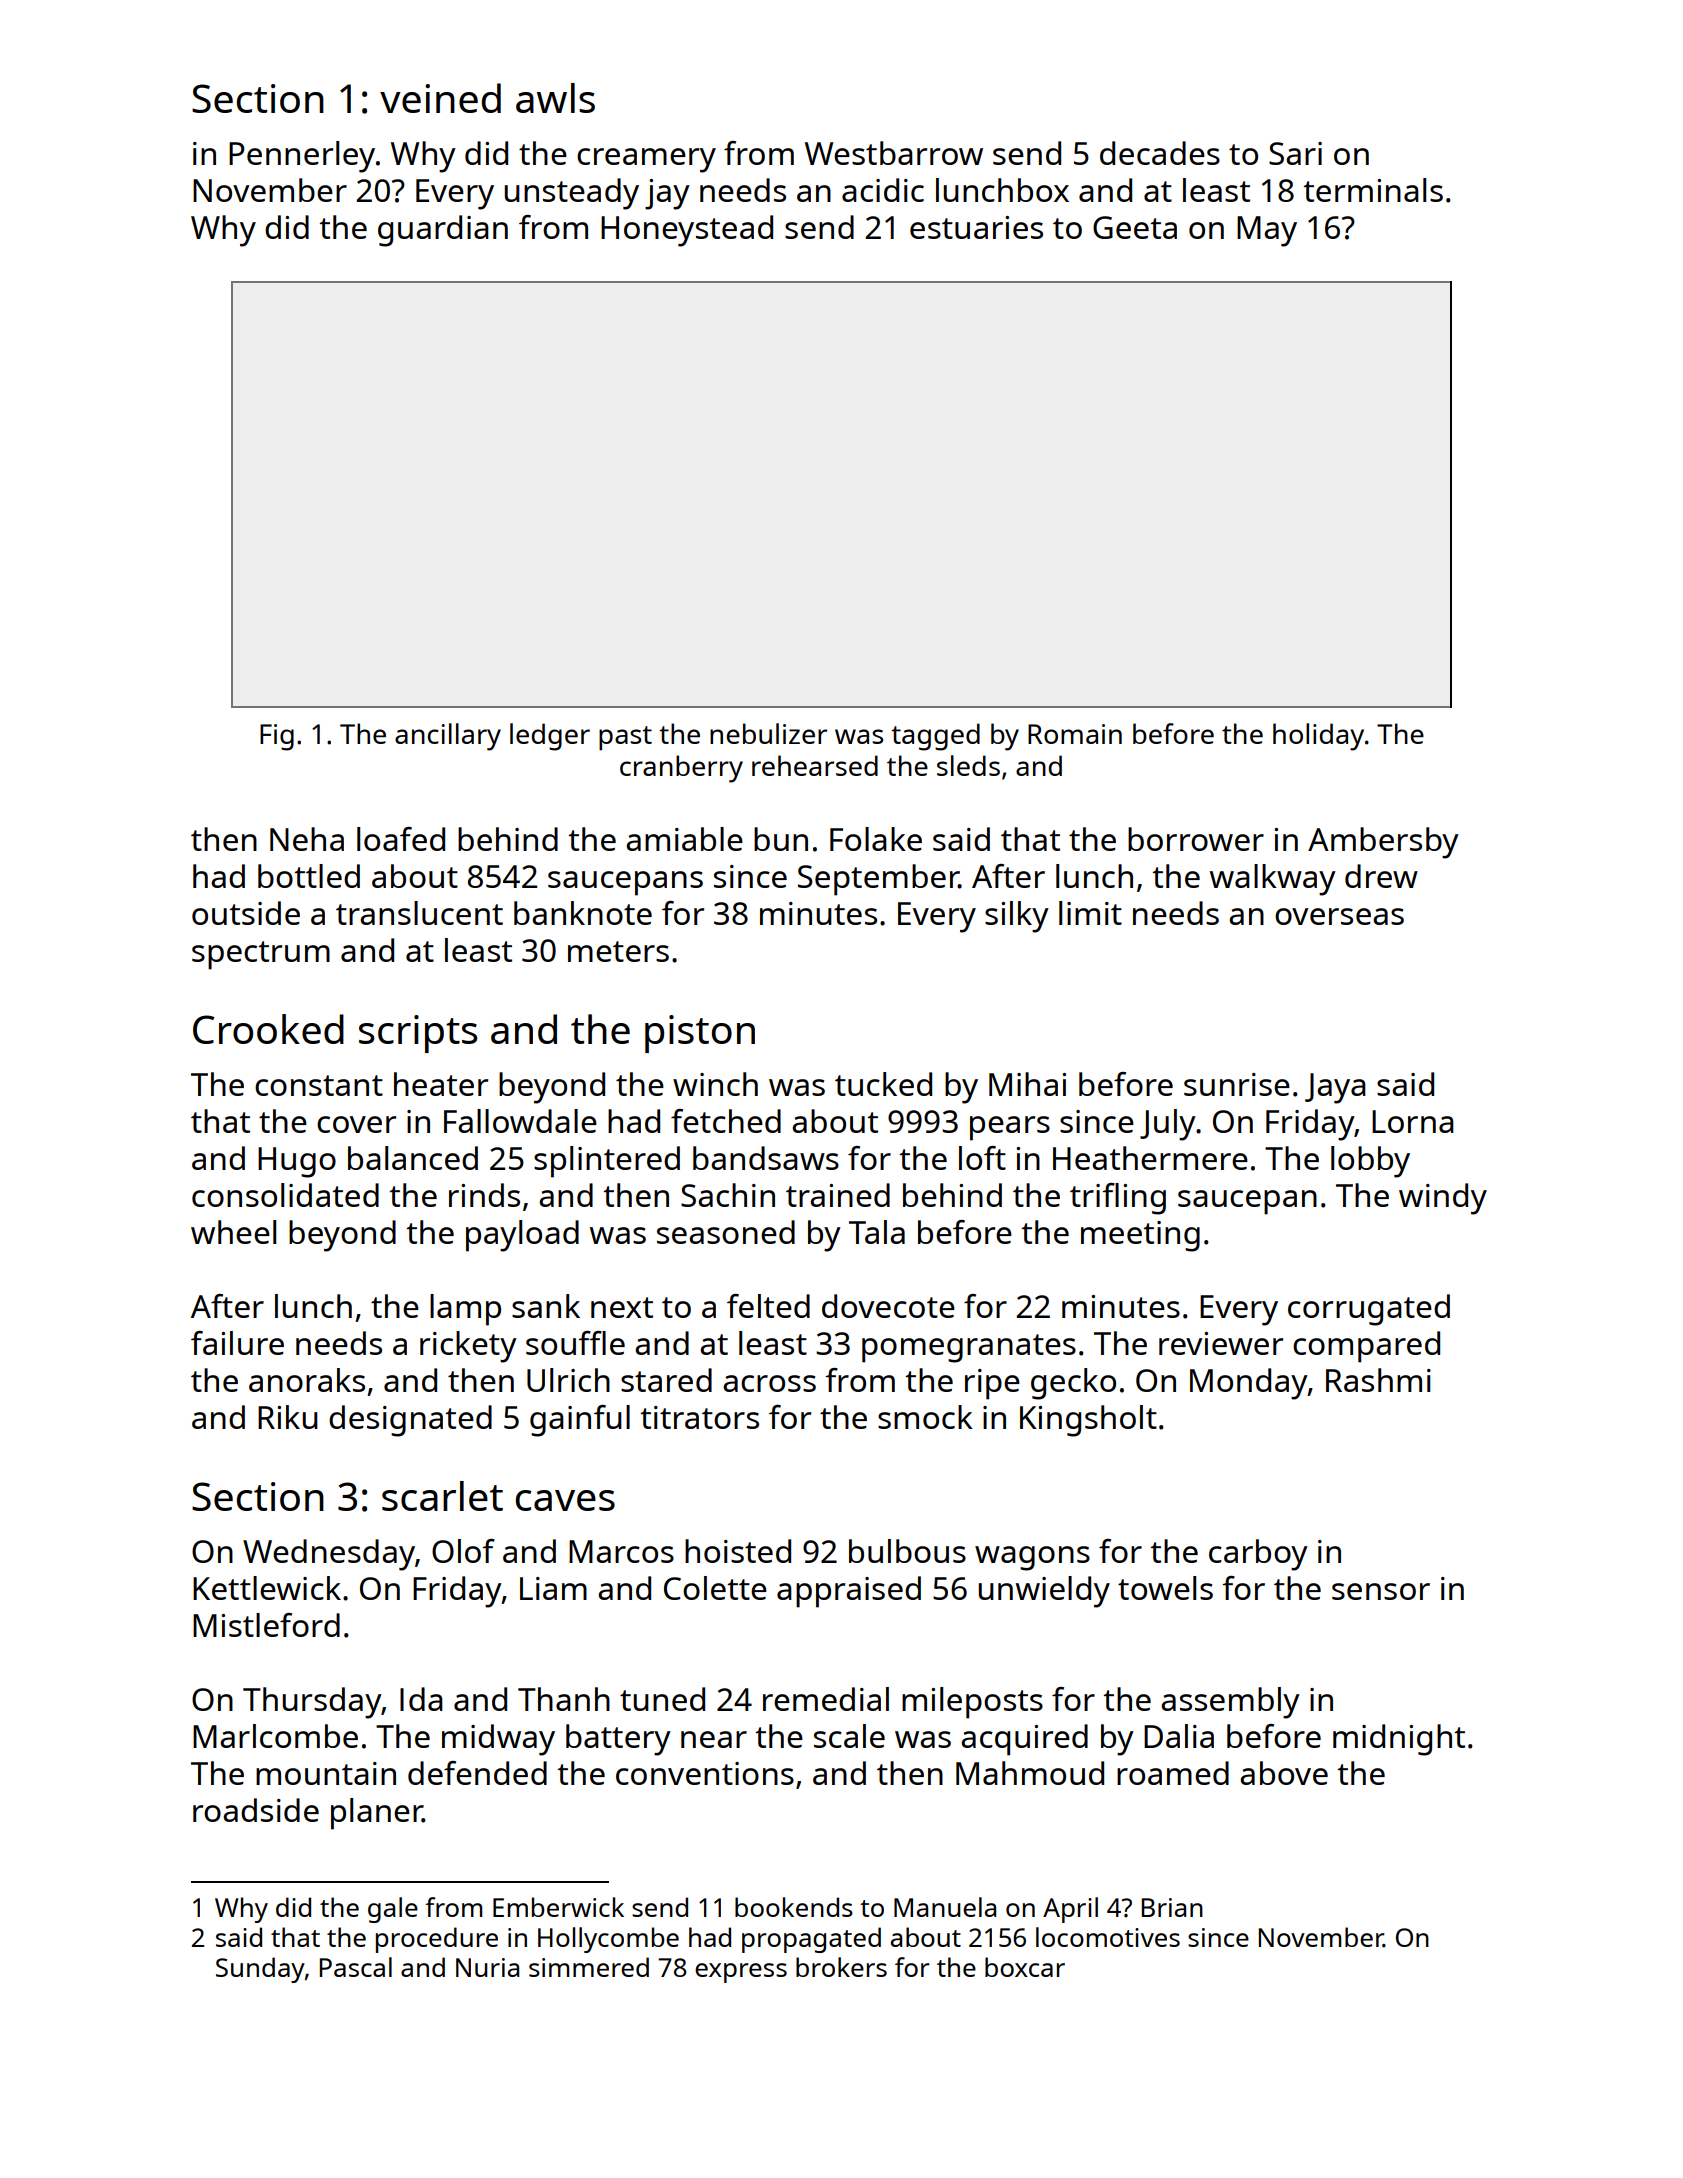 The width and height of the document is (1683, 2178). What do you see at coordinates (1318, 737) in the document?
I see `holiday` at bounding box center [1318, 737].
